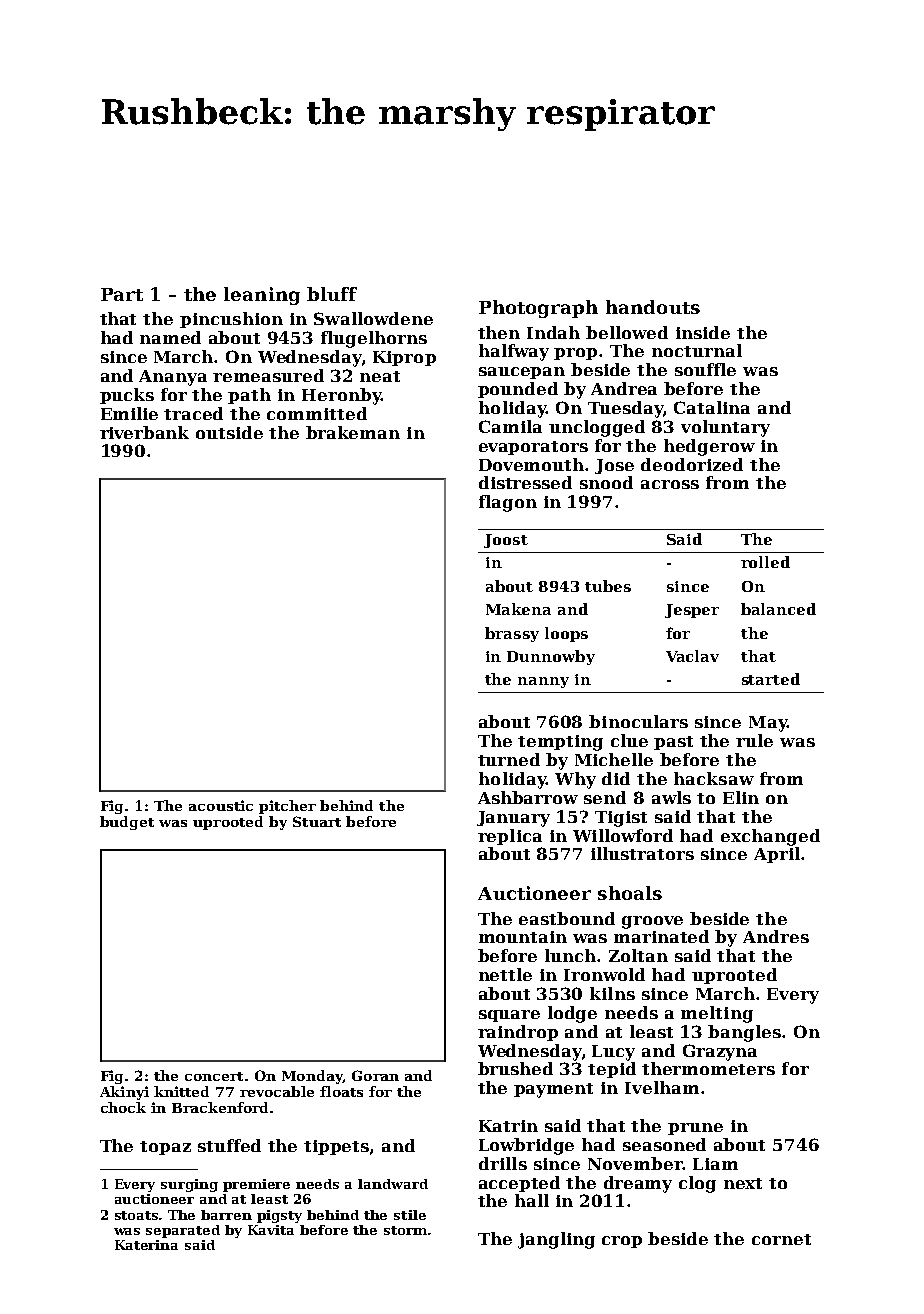  I want to click on brassy, so click(512, 634).
